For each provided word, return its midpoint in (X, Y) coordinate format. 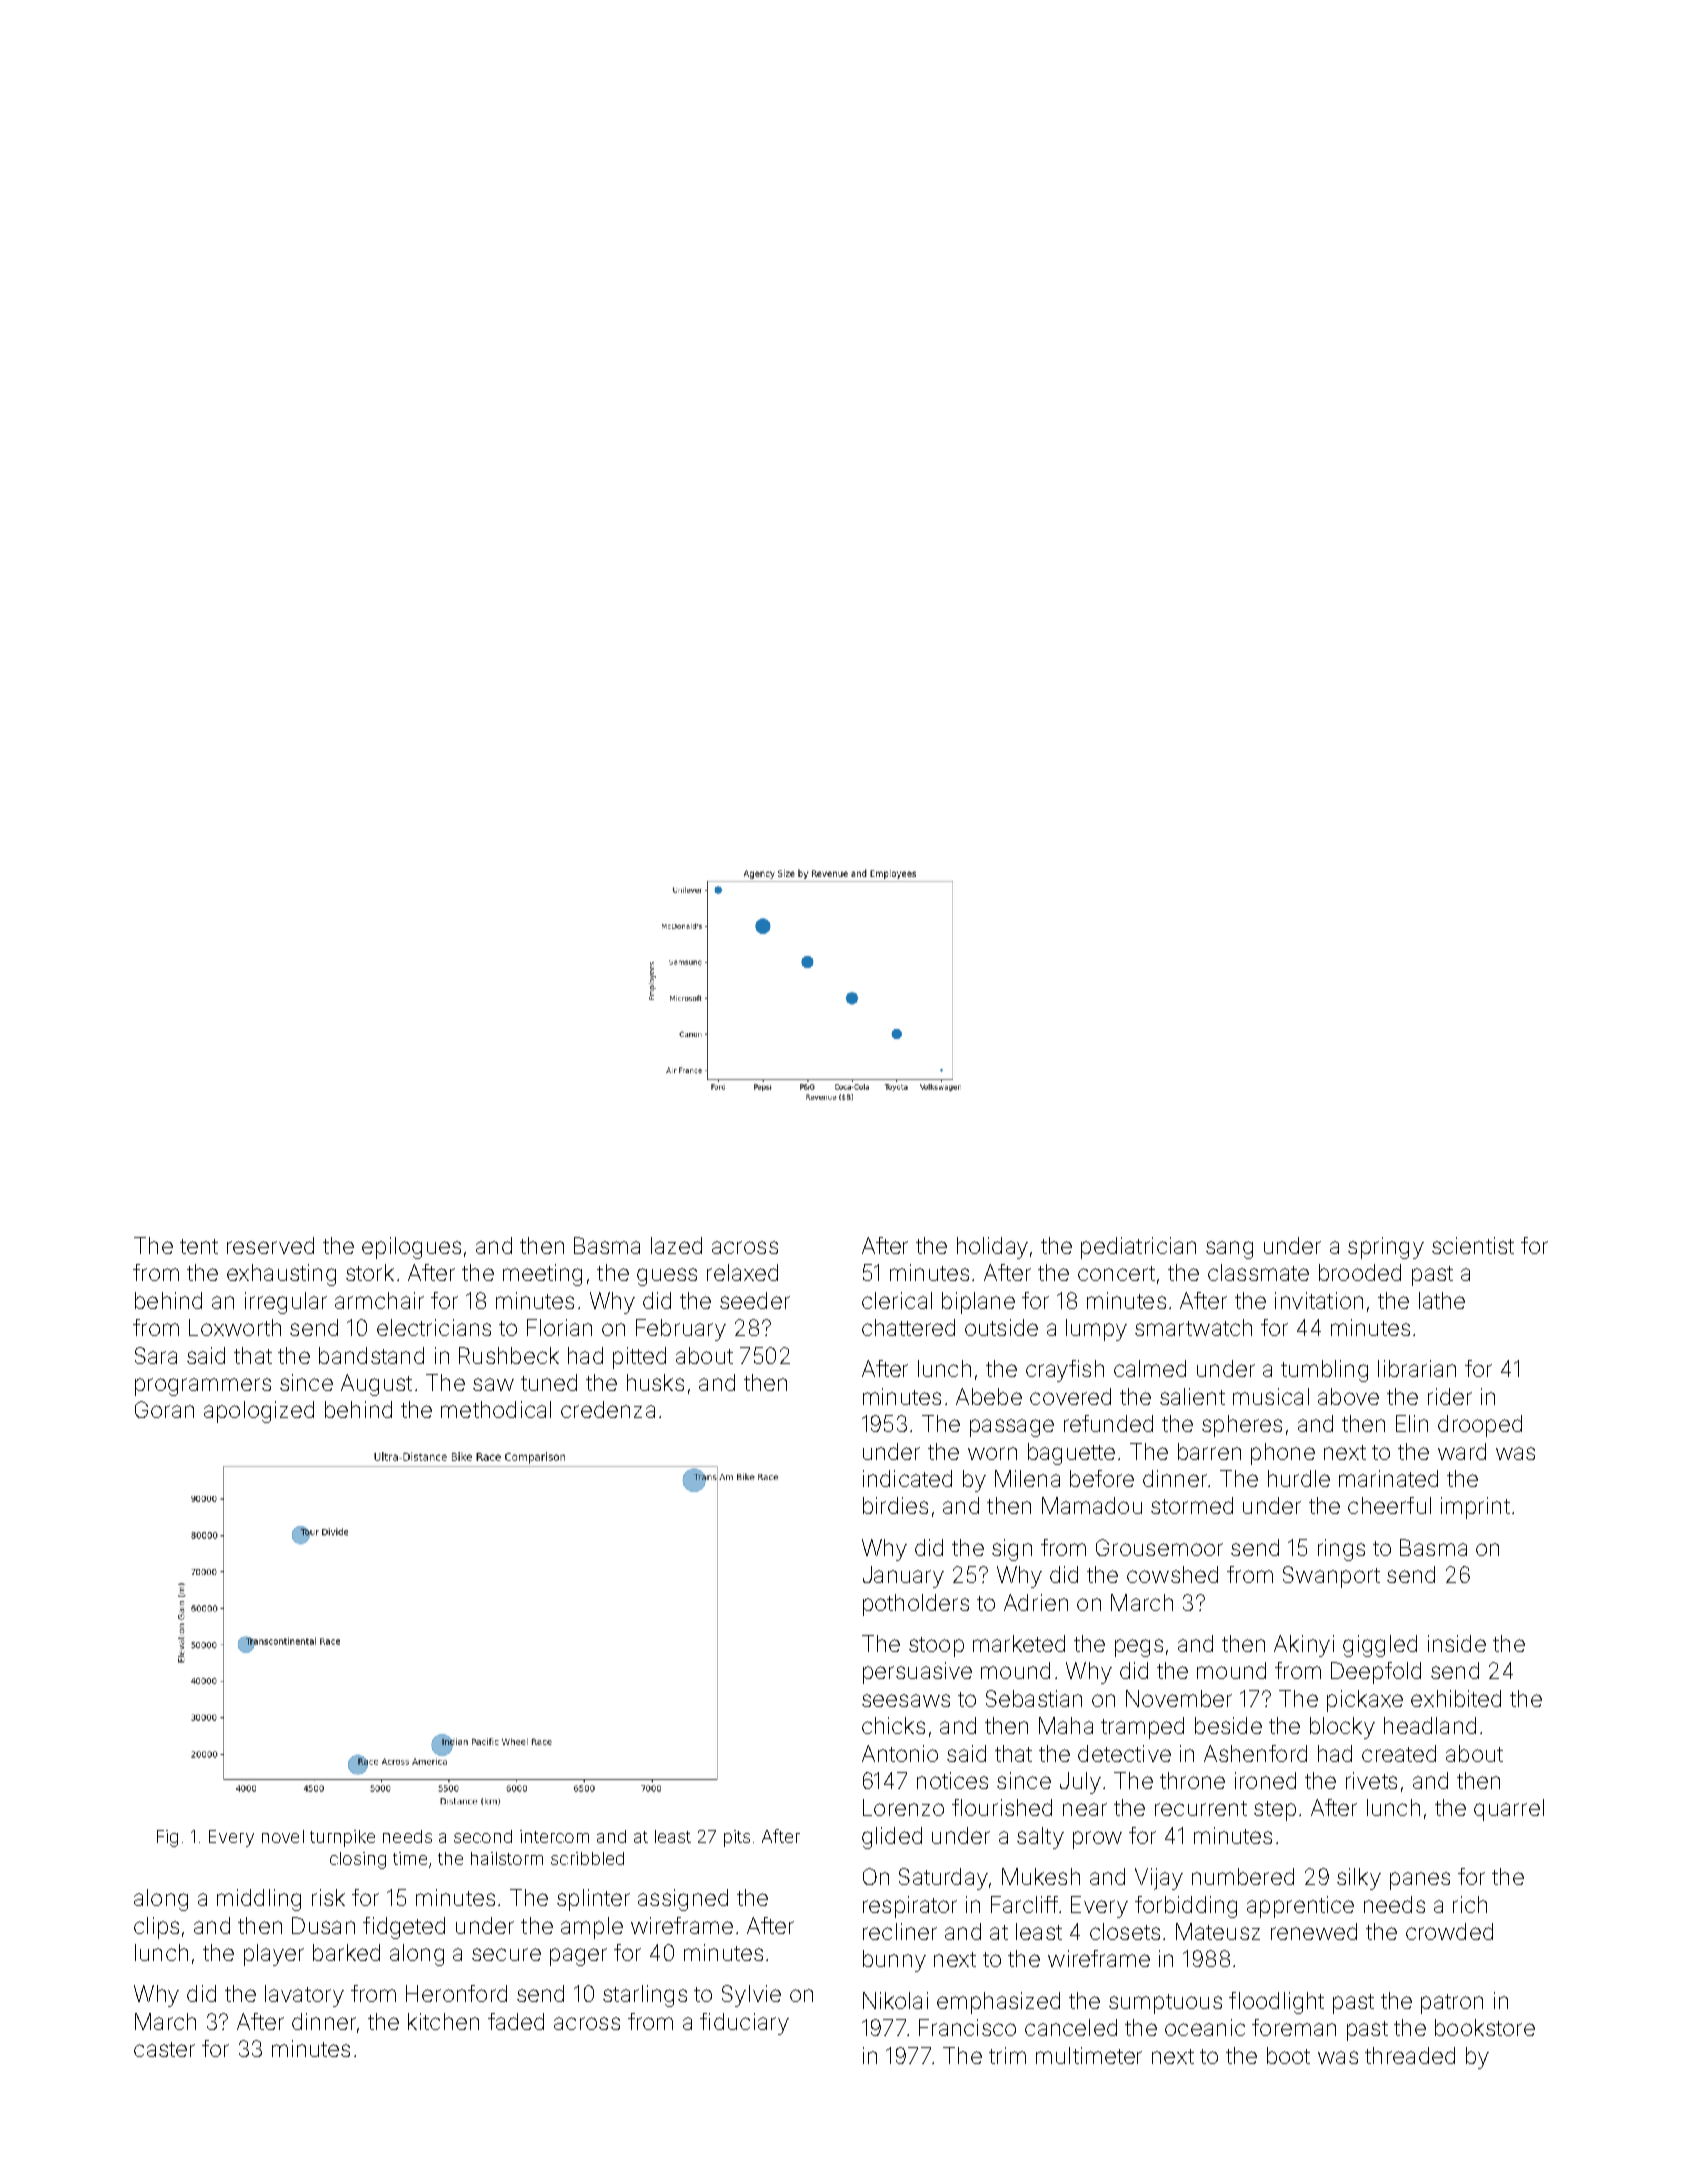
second (483, 1836)
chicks (893, 1725)
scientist (1473, 1245)
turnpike (342, 1838)
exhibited (1456, 1698)
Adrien (1036, 1602)
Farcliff (1024, 1904)
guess (667, 1277)
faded (516, 2021)
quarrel (1509, 1810)
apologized (259, 1412)
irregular (286, 1303)
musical (1271, 1396)
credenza (608, 1409)
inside (1457, 1643)
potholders (916, 1605)
